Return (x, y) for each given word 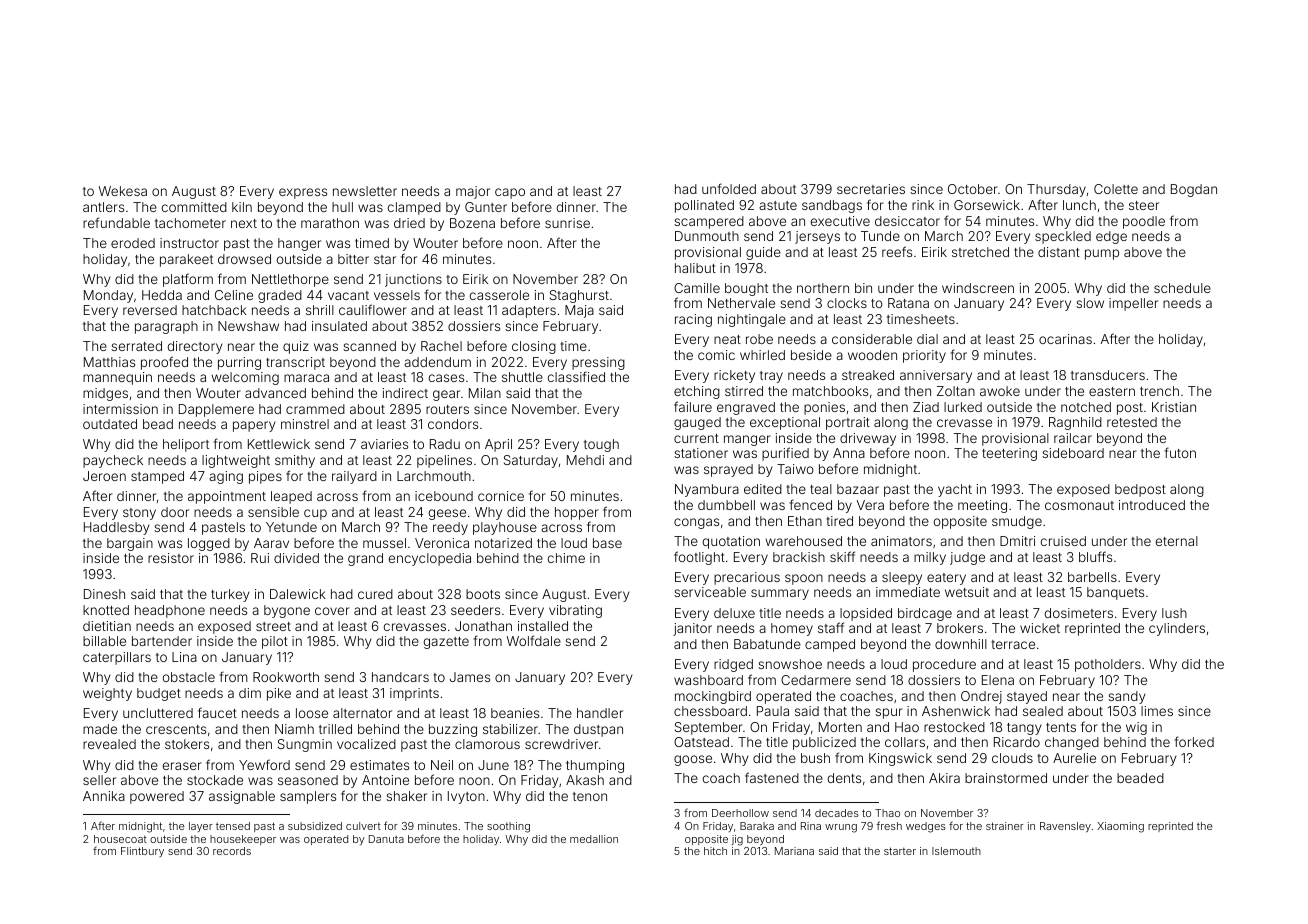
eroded (133, 243)
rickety (734, 376)
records (232, 851)
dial (927, 339)
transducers (1108, 375)
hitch (715, 851)
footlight (699, 558)
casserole (499, 295)
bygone (287, 611)
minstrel (305, 424)
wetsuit (967, 592)
